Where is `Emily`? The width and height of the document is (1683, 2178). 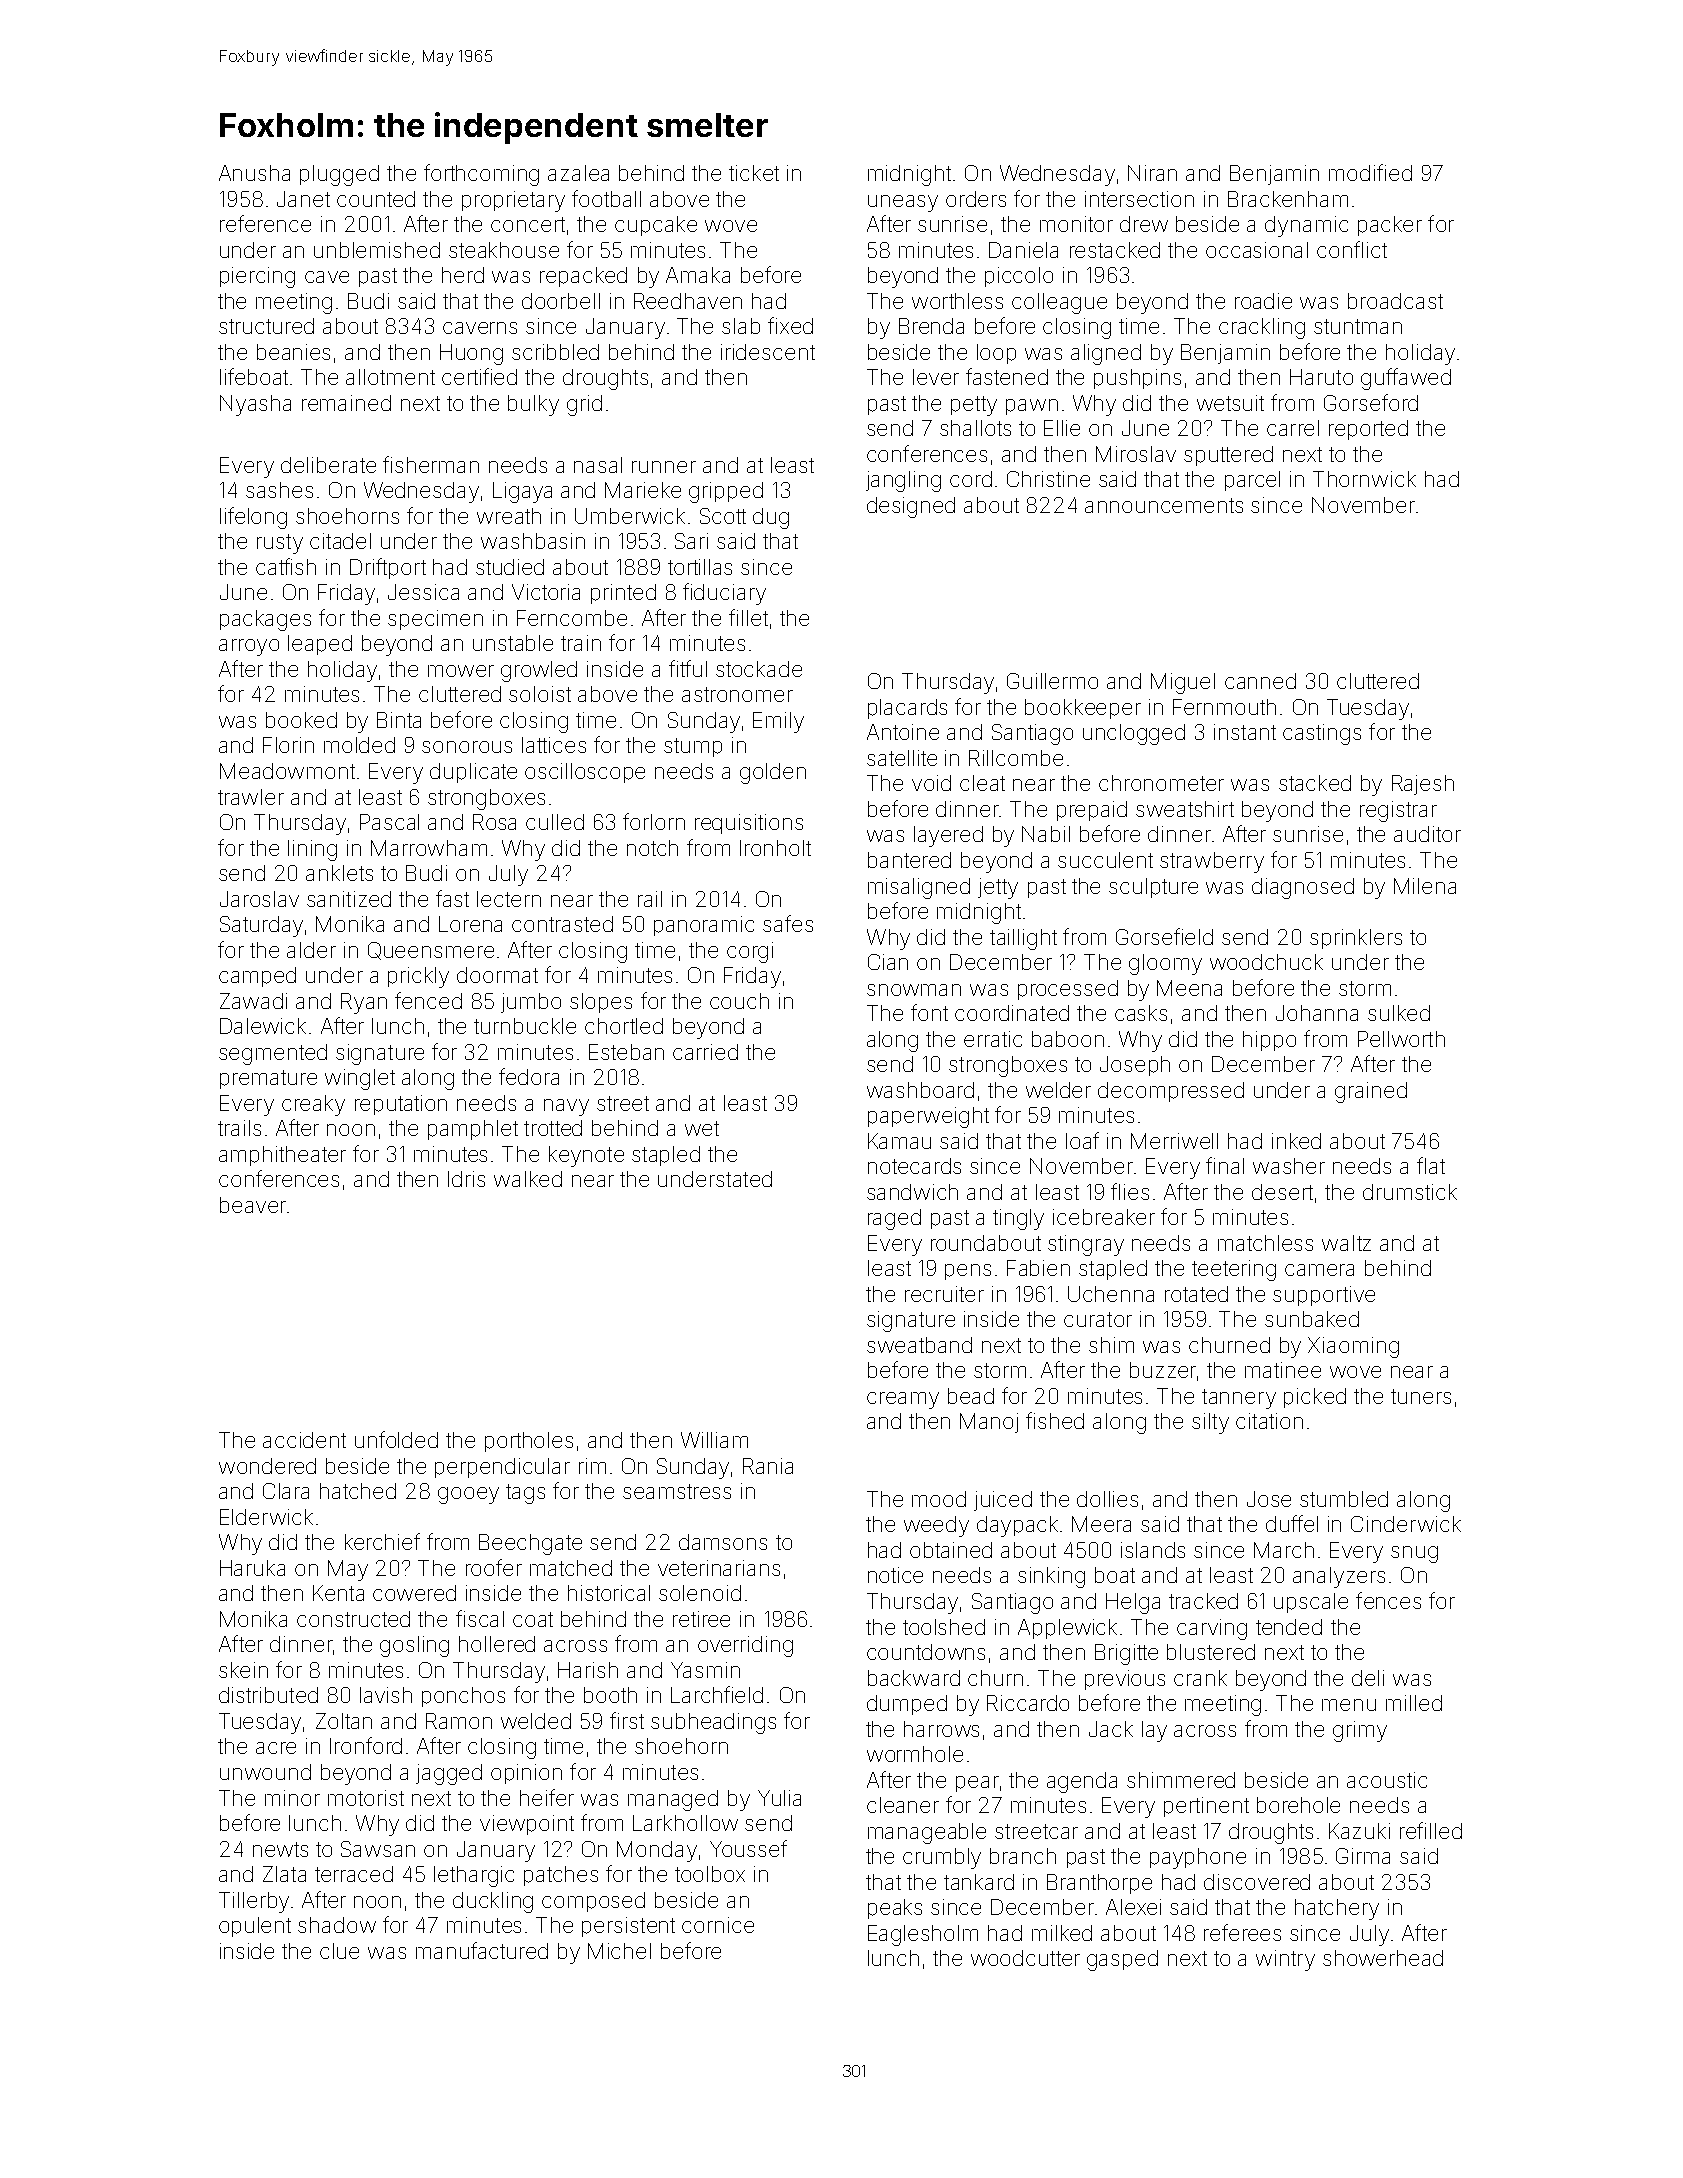 Emily is located at coordinates (778, 722).
